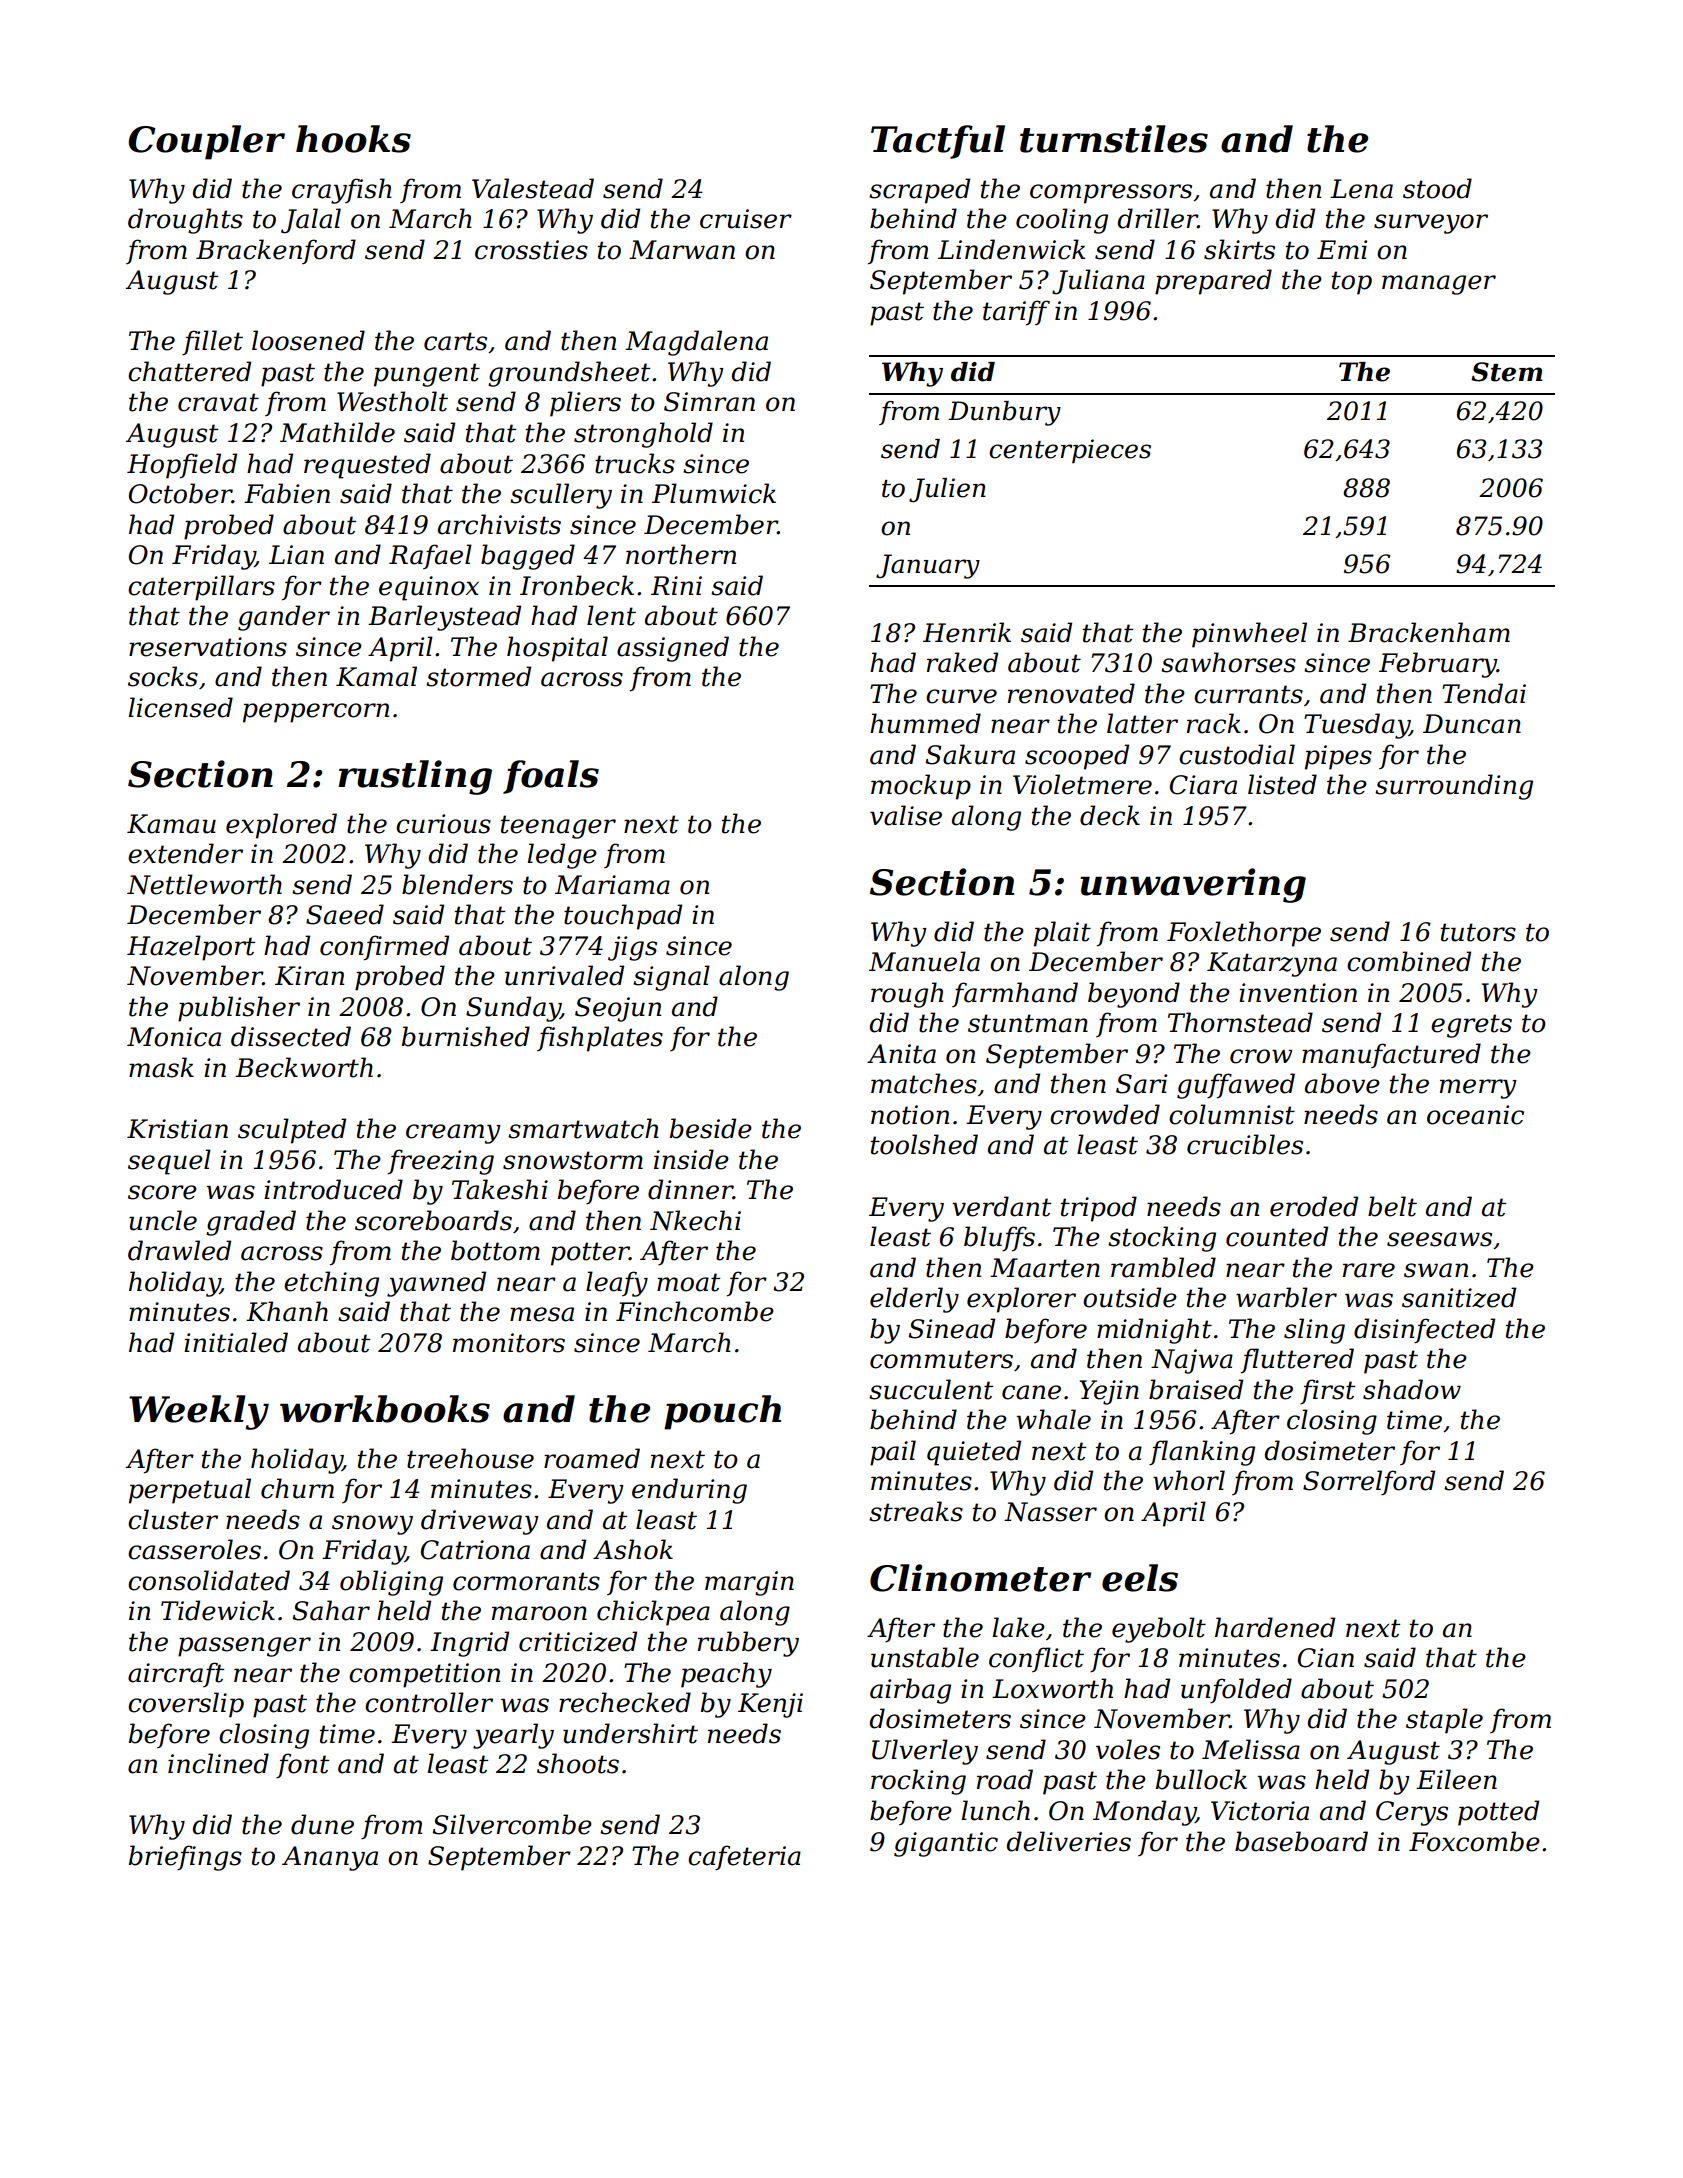  What do you see at coordinates (681, 554) in the page?
I see `northern` at bounding box center [681, 554].
